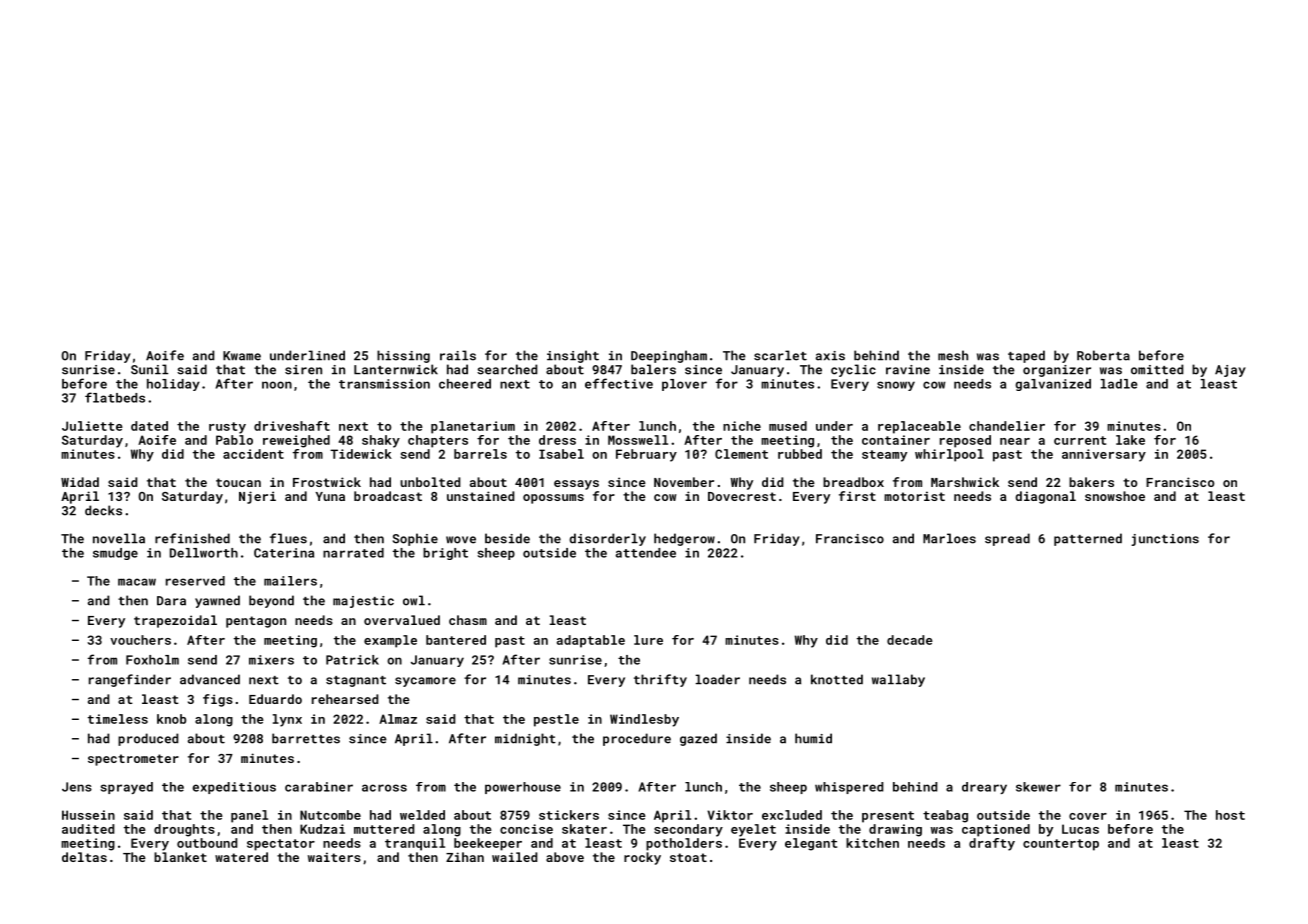  Describe the element at coordinates (1230, 815) in the screenshot. I see `host` at that location.
